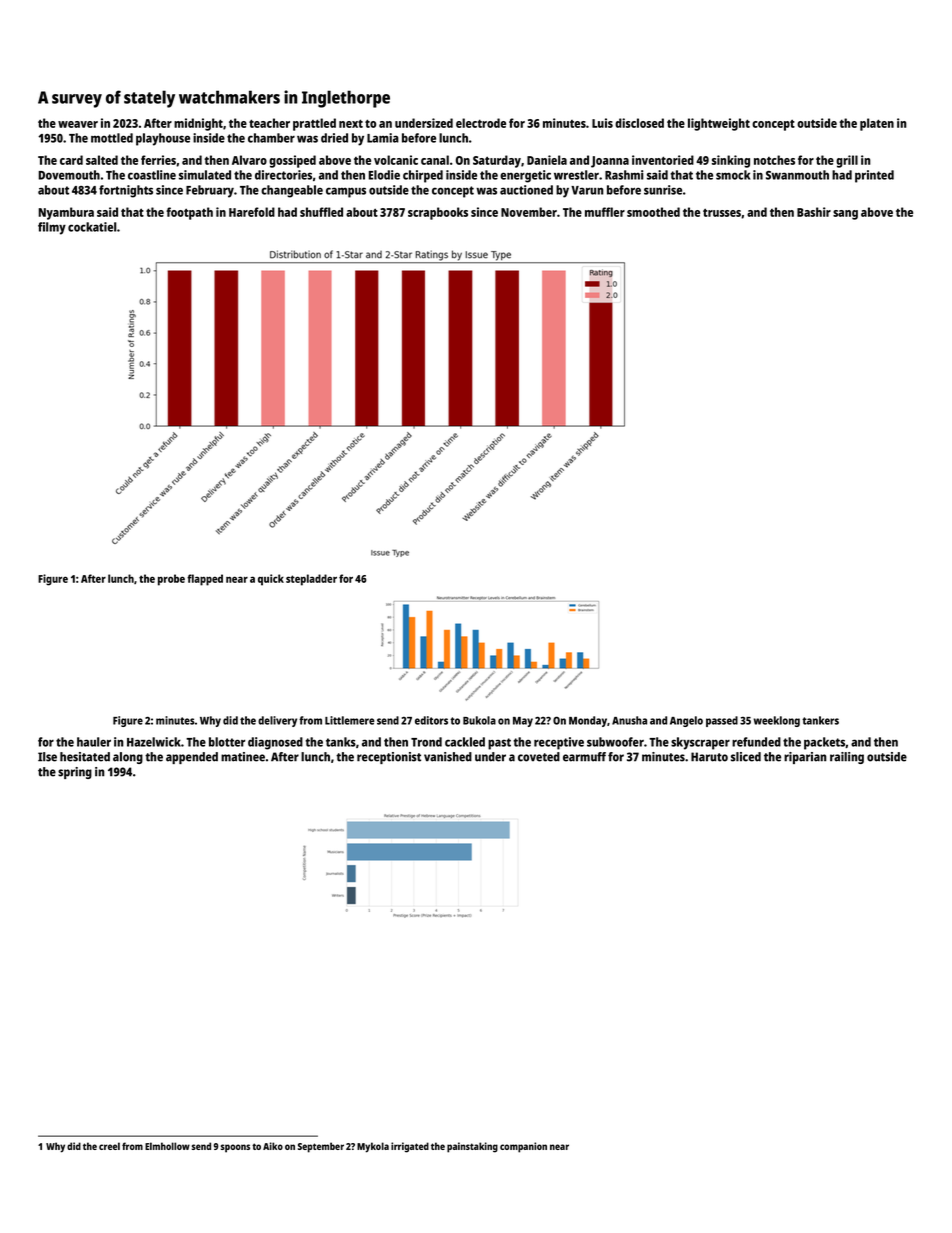 The image size is (952, 1233). What do you see at coordinates (163, 139) in the screenshot?
I see `playhouse` at bounding box center [163, 139].
